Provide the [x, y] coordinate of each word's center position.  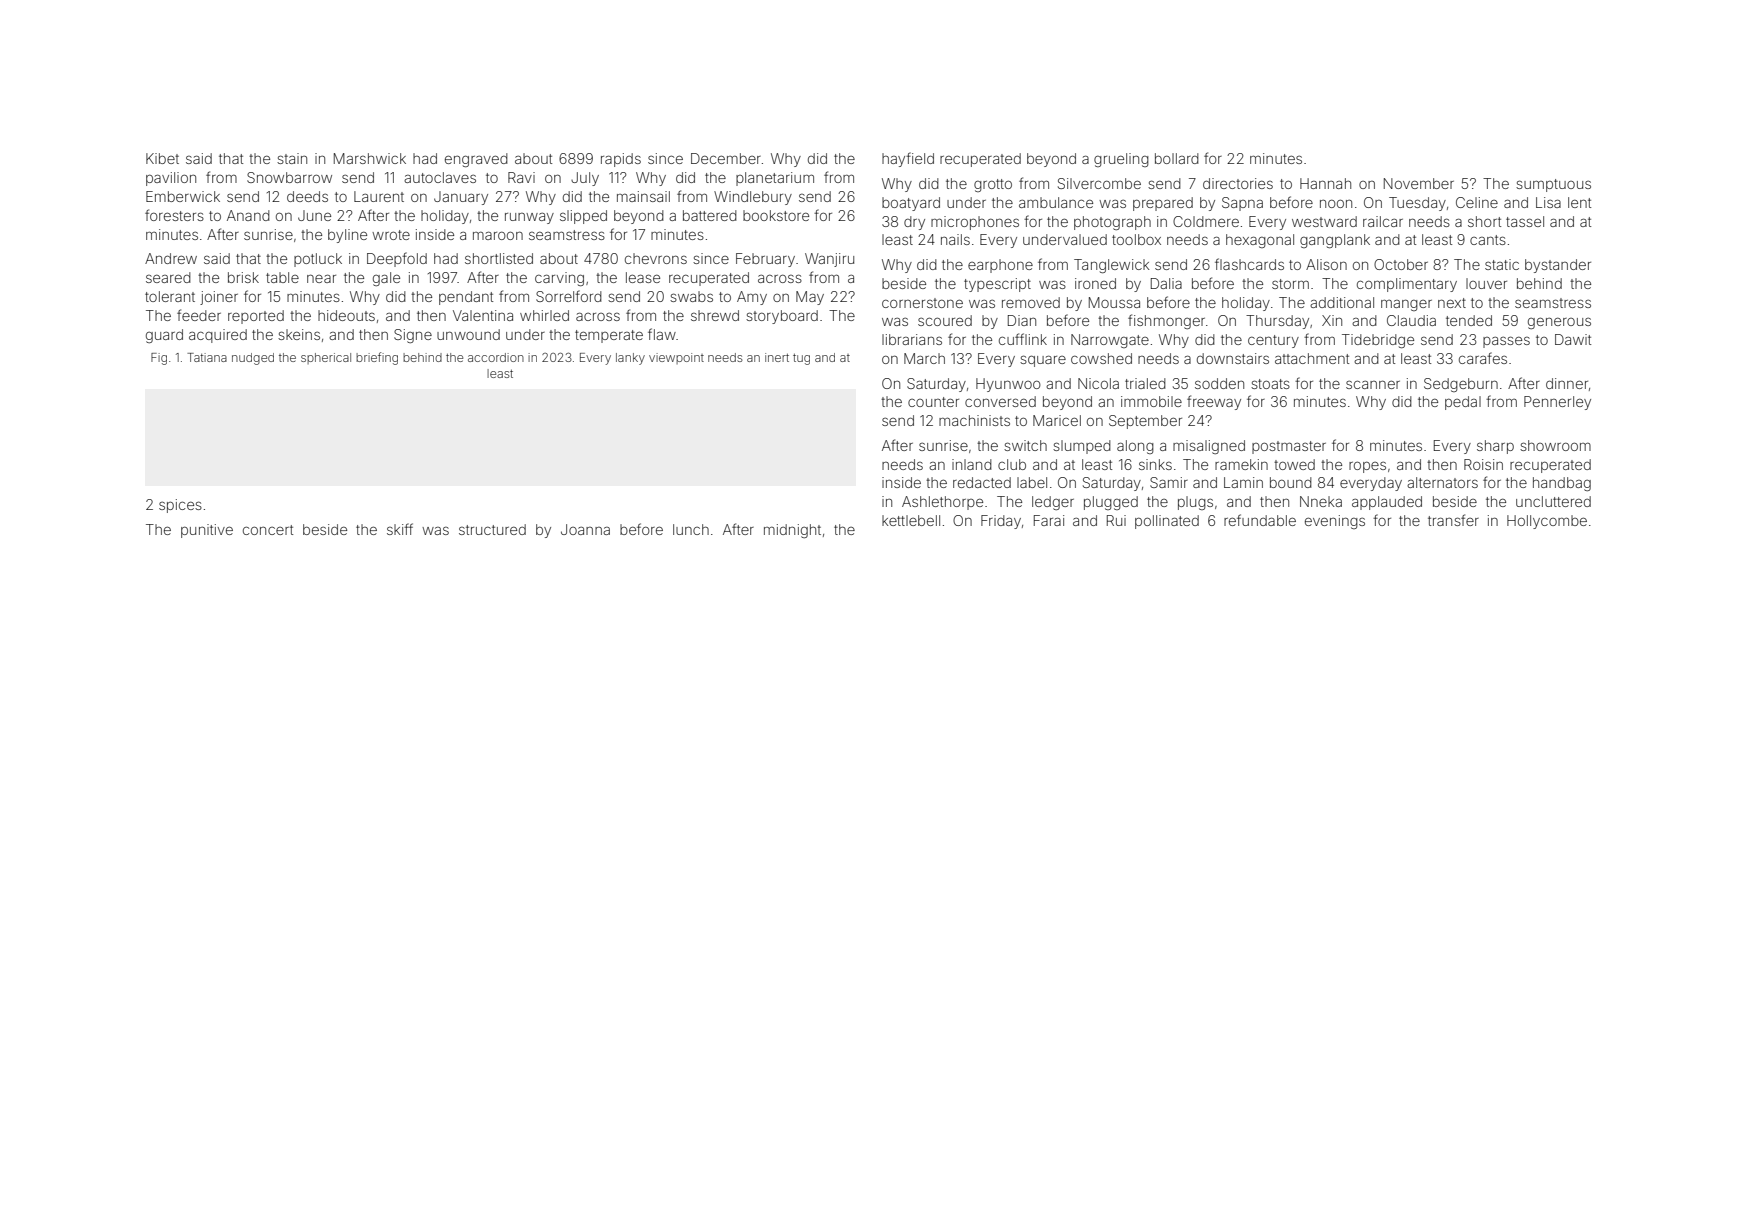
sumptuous [1553, 185]
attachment [1312, 358]
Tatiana [207, 357]
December [726, 158]
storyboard [782, 317]
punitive [207, 531]
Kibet [162, 158]
